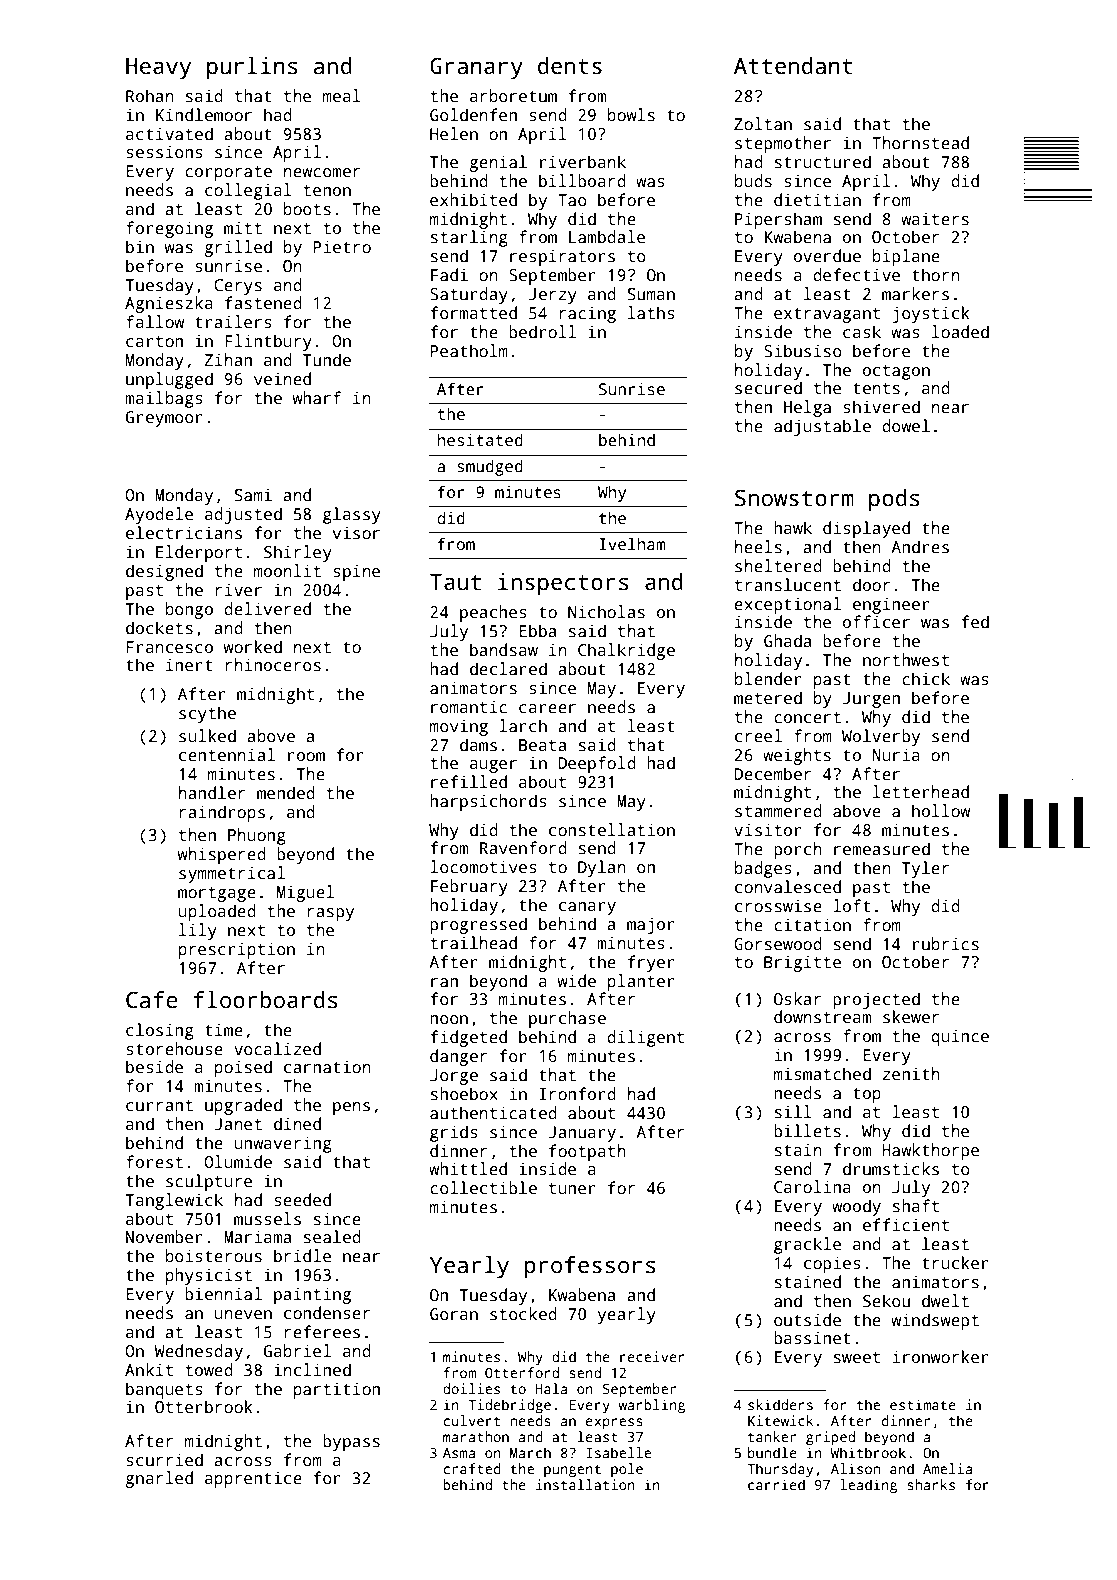 The width and height of the page is (1117, 1580). I want to click on upgraded, so click(243, 1106).
